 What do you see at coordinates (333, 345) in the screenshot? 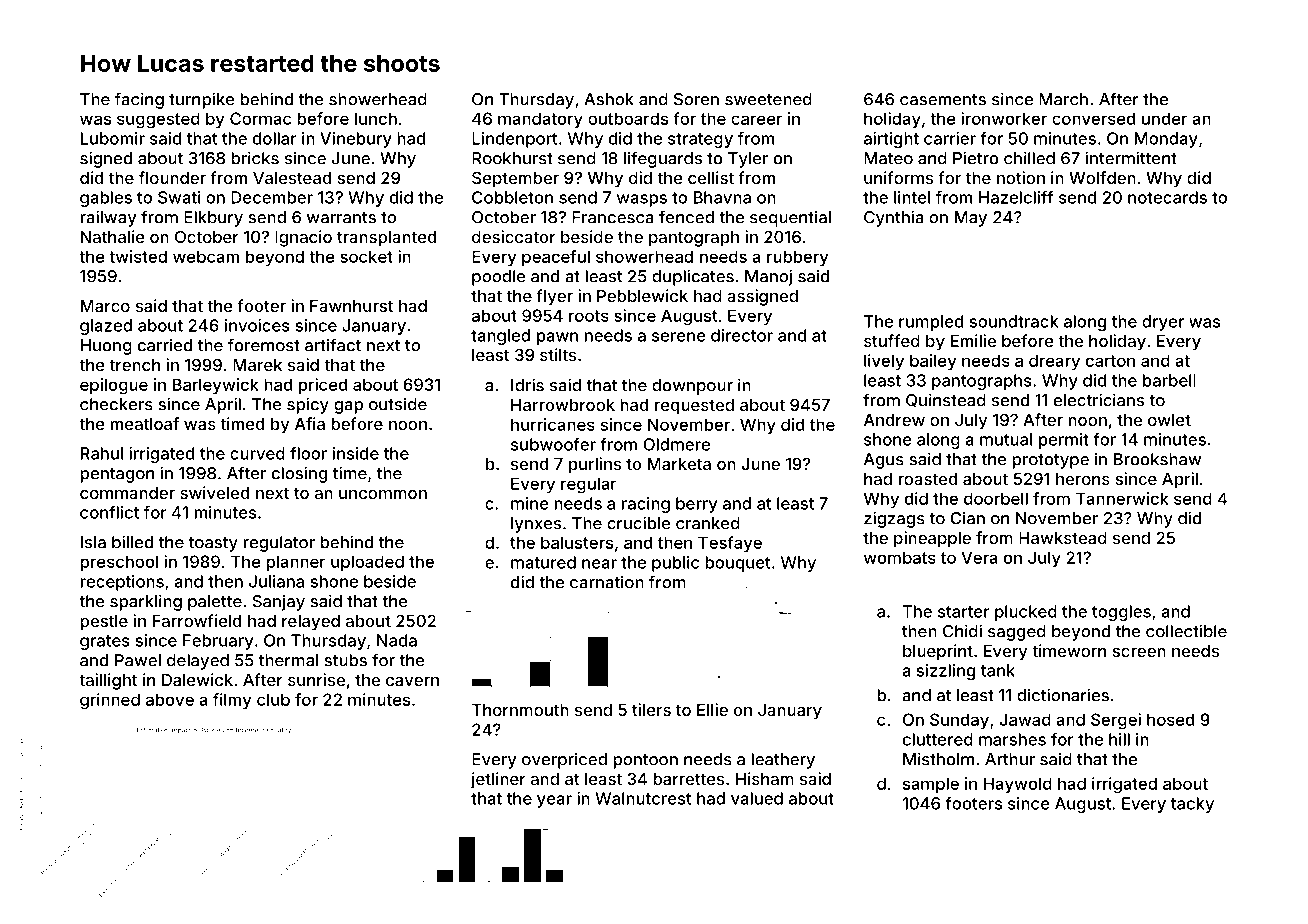
I see `artifact` at bounding box center [333, 345].
